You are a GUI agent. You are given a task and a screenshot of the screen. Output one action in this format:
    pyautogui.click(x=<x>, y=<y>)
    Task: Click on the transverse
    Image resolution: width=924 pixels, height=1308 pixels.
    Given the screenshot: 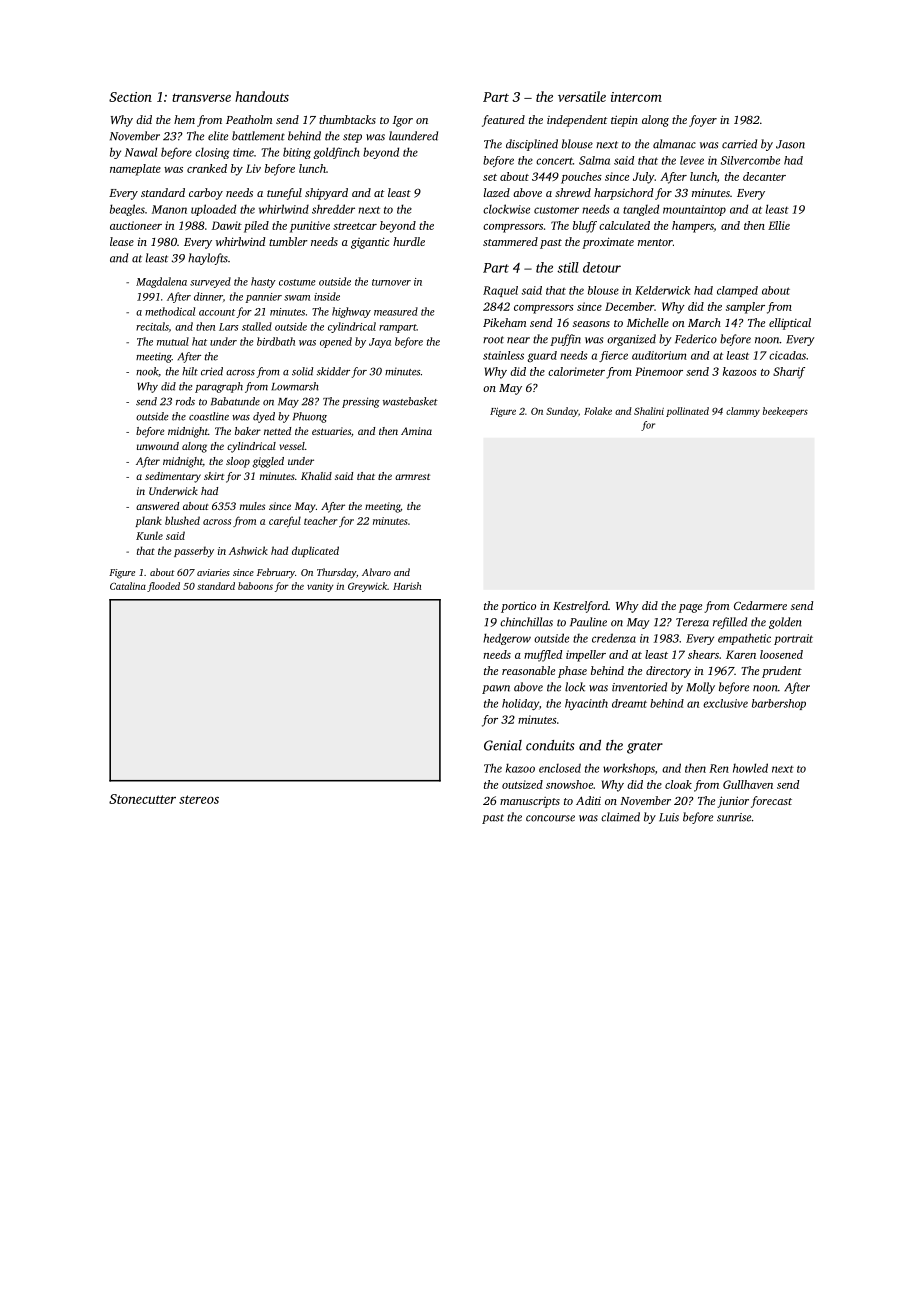 What is the action you would take?
    pyautogui.click(x=201, y=97)
